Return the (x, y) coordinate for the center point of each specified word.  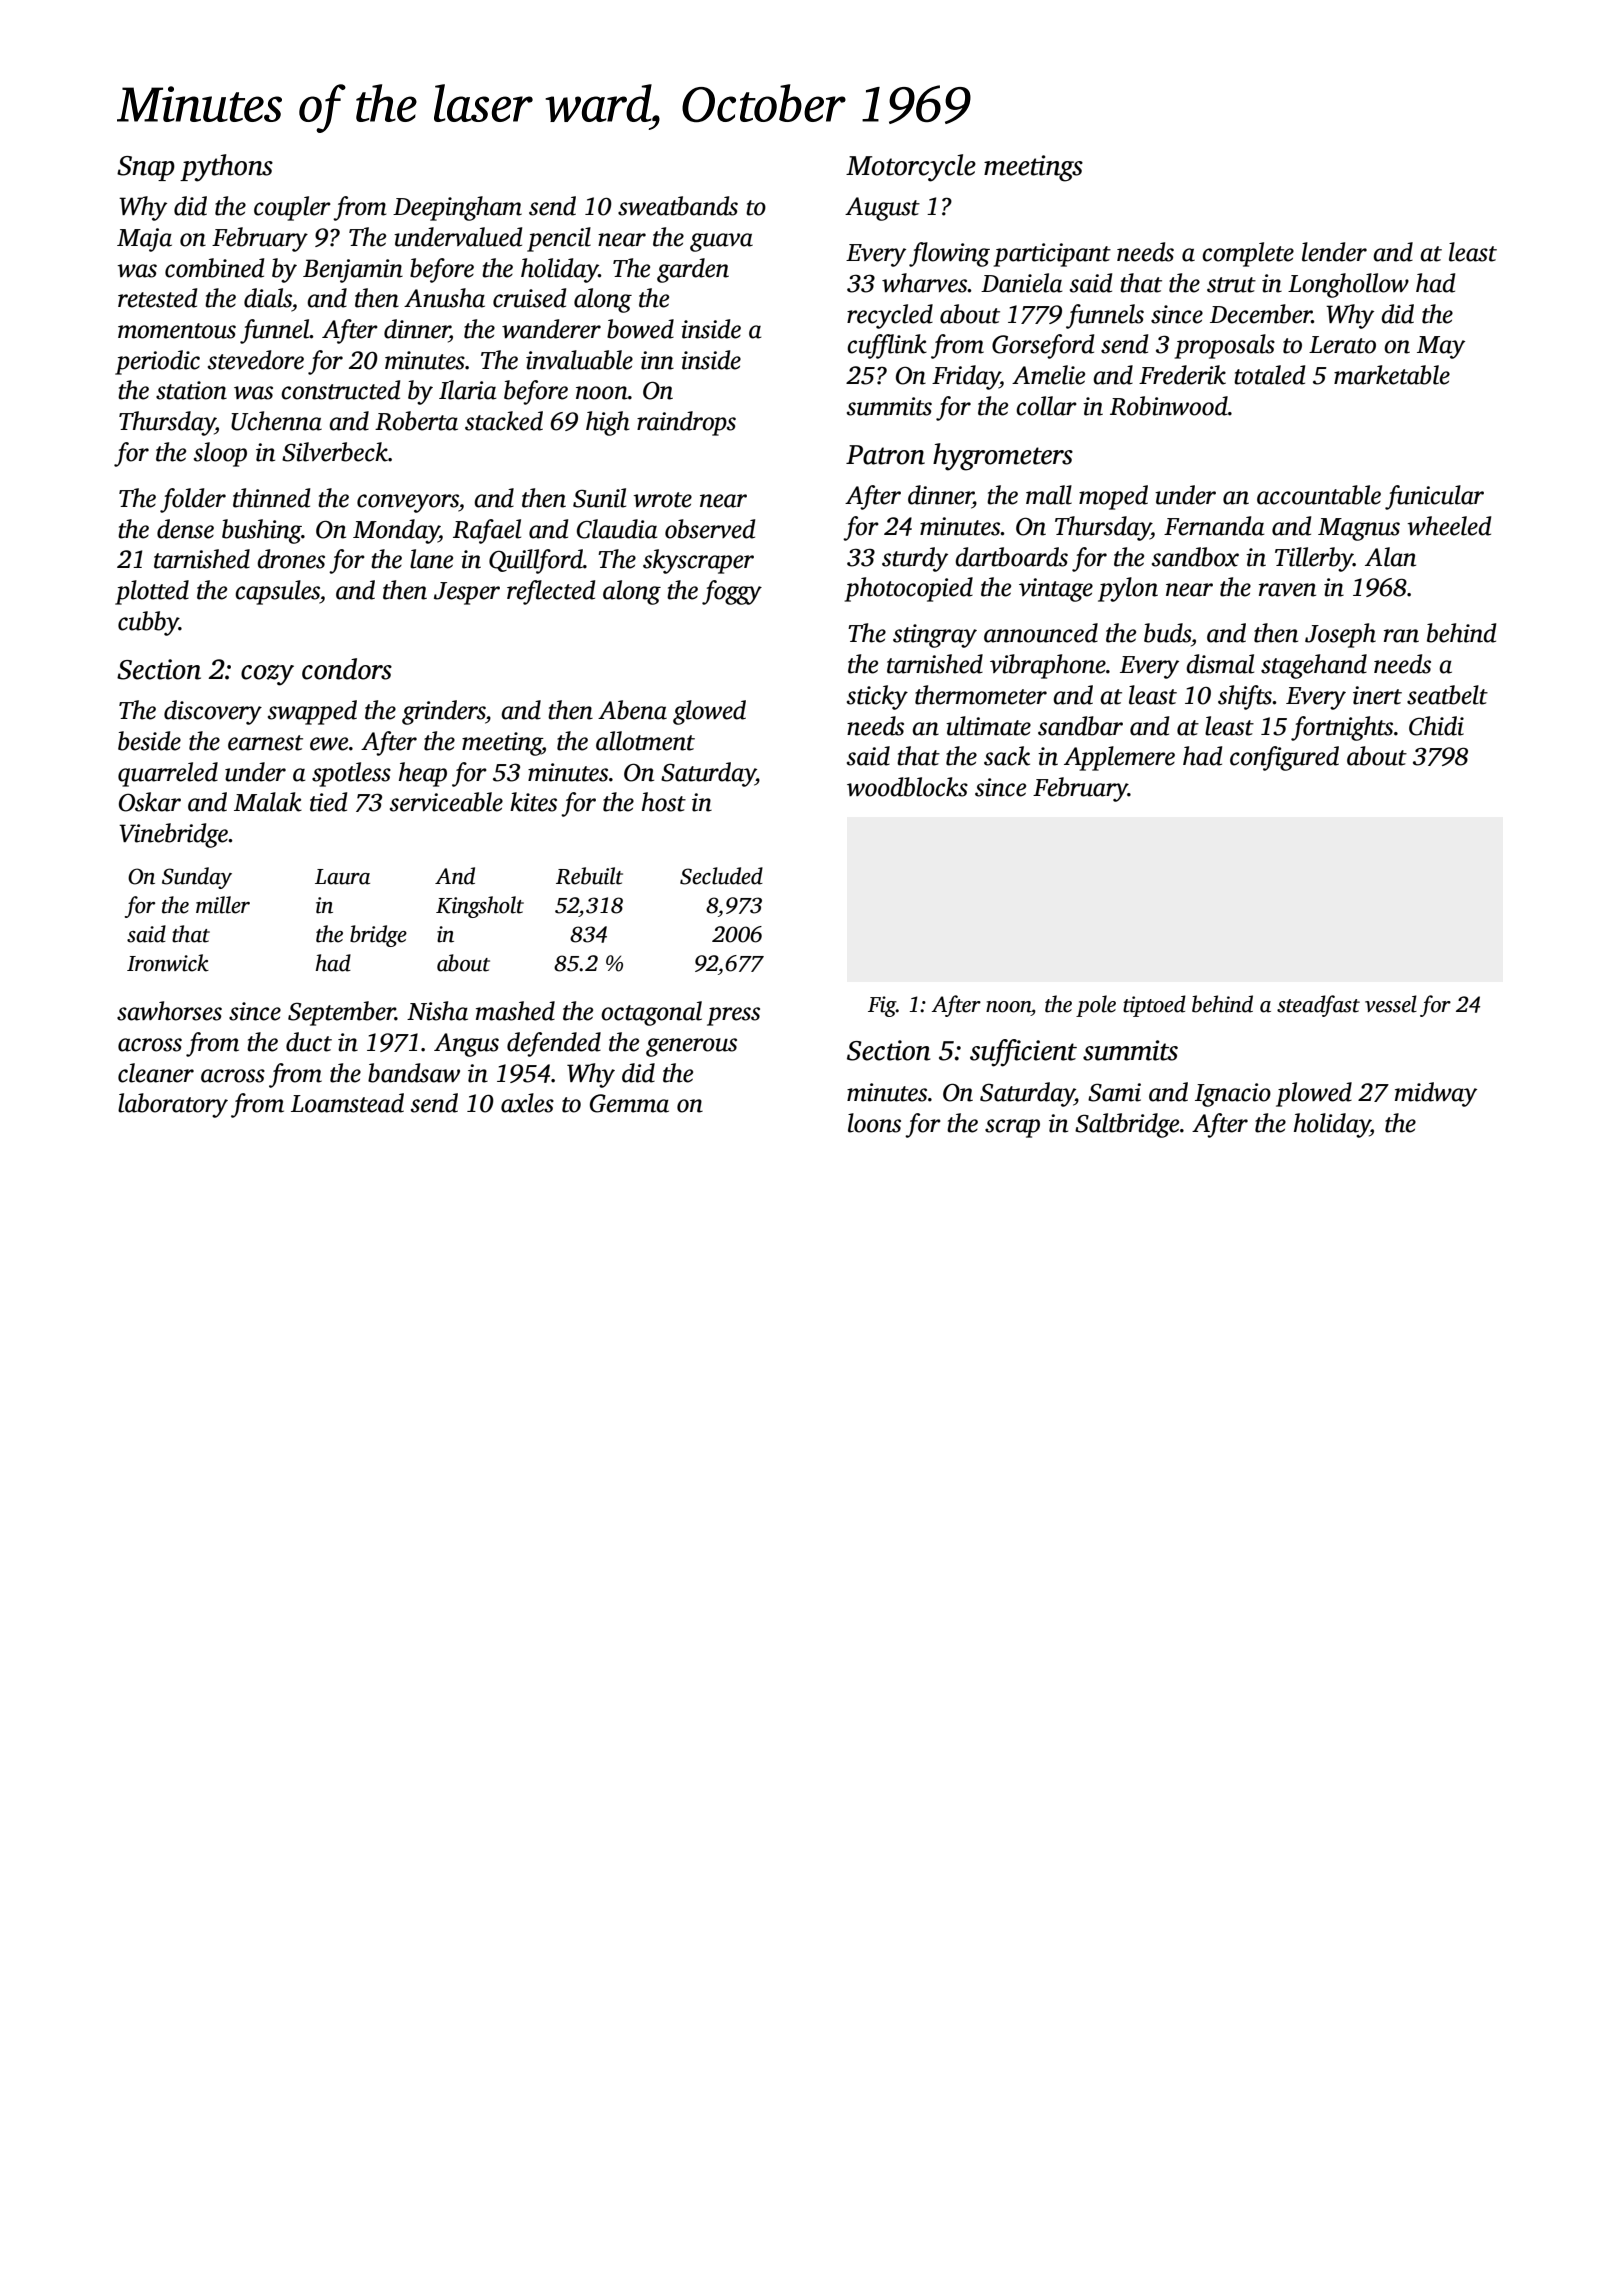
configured (1284, 758)
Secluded (721, 876)
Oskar (150, 802)
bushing (262, 531)
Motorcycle (911, 168)
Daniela (1022, 283)
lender (1334, 252)
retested (157, 298)
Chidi (1436, 726)
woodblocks (907, 787)
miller (223, 905)
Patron (885, 455)
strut (1231, 285)
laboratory (173, 1105)
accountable (1319, 495)
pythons (226, 168)
